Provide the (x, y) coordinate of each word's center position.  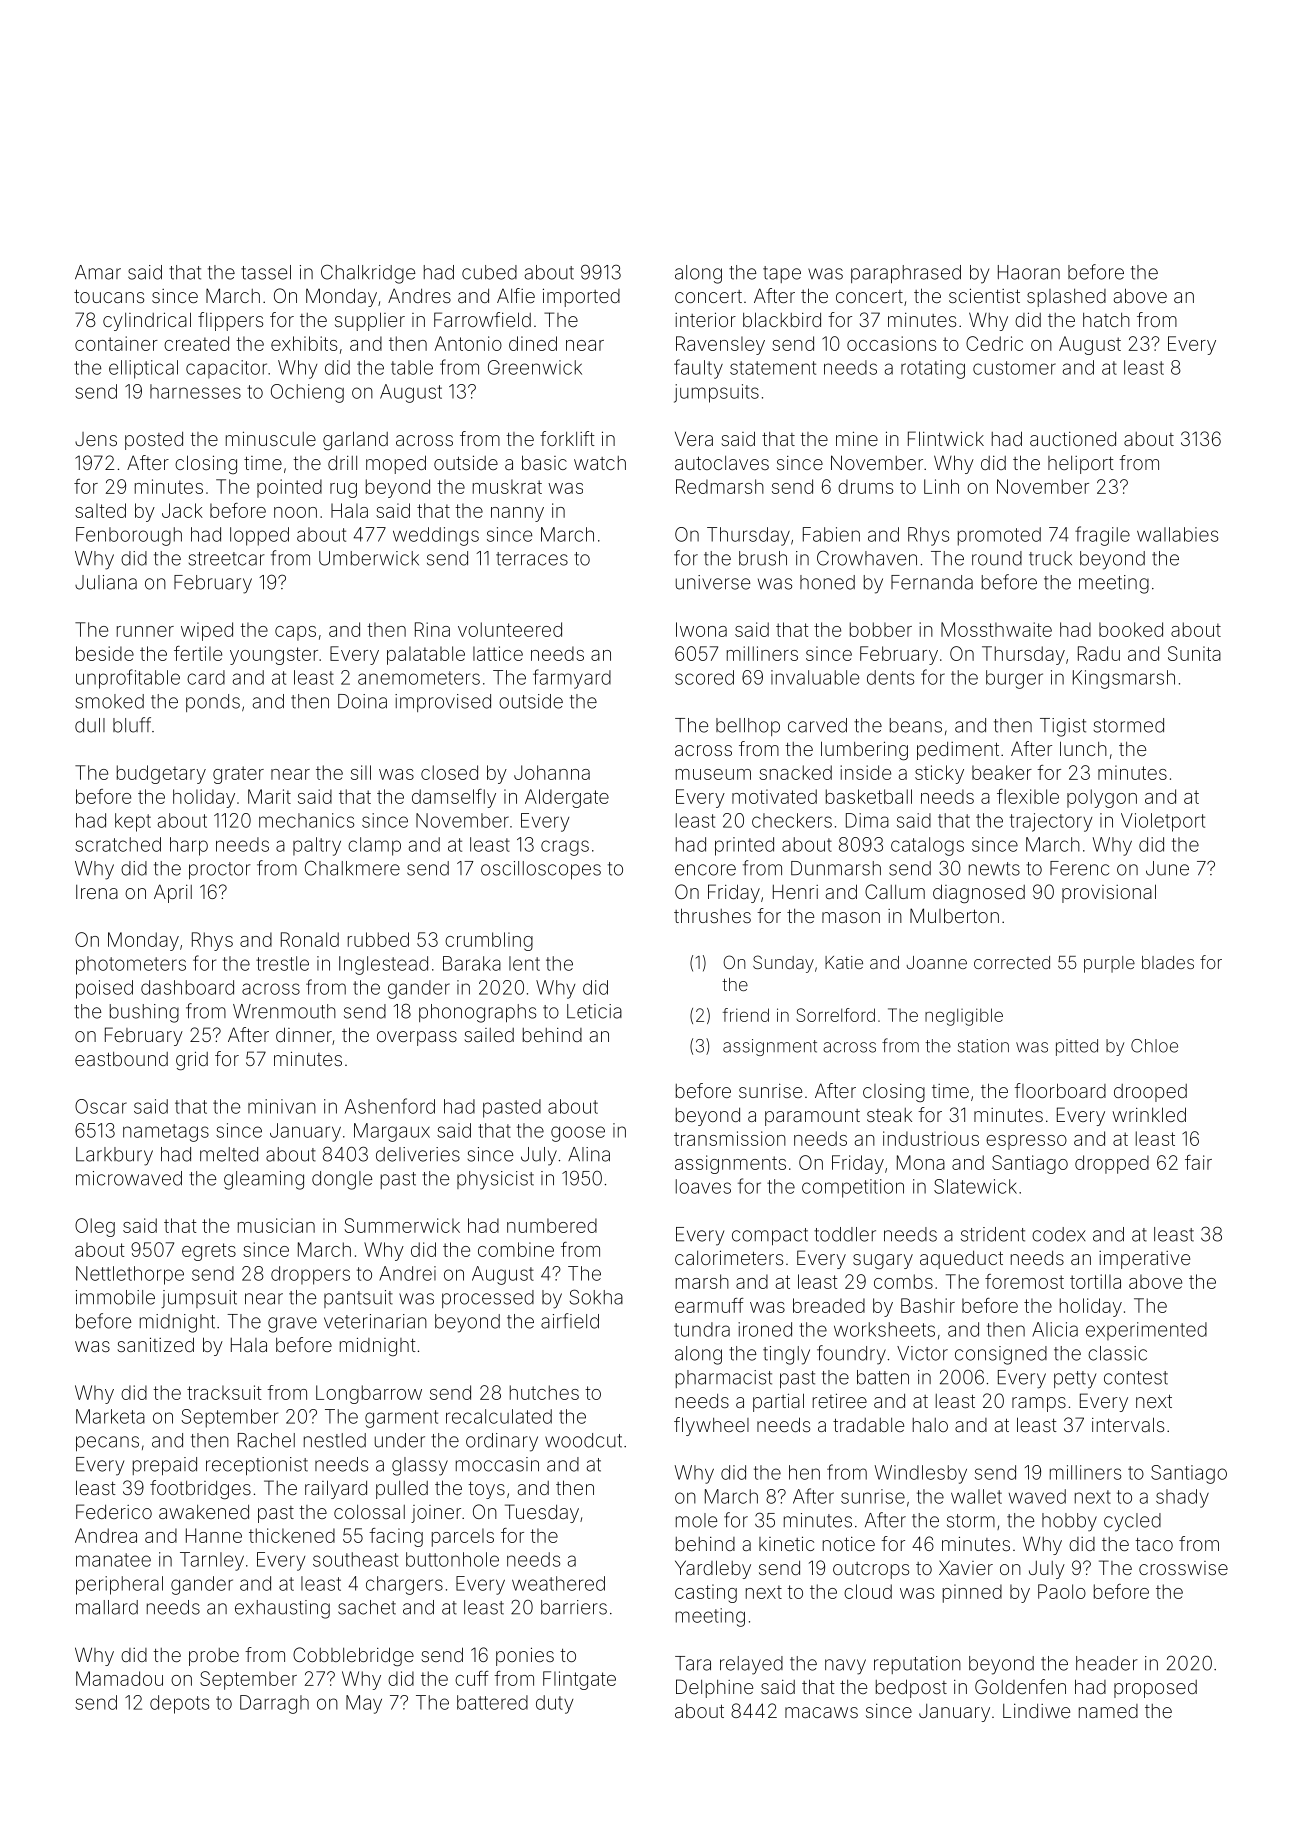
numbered (552, 1225)
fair (1198, 1162)
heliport (1081, 465)
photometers (131, 965)
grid (192, 1060)
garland (355, 440)
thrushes (712, 915)
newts (994, 869)
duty (554, 1704)
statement (773, 368)
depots (179, 1704)
